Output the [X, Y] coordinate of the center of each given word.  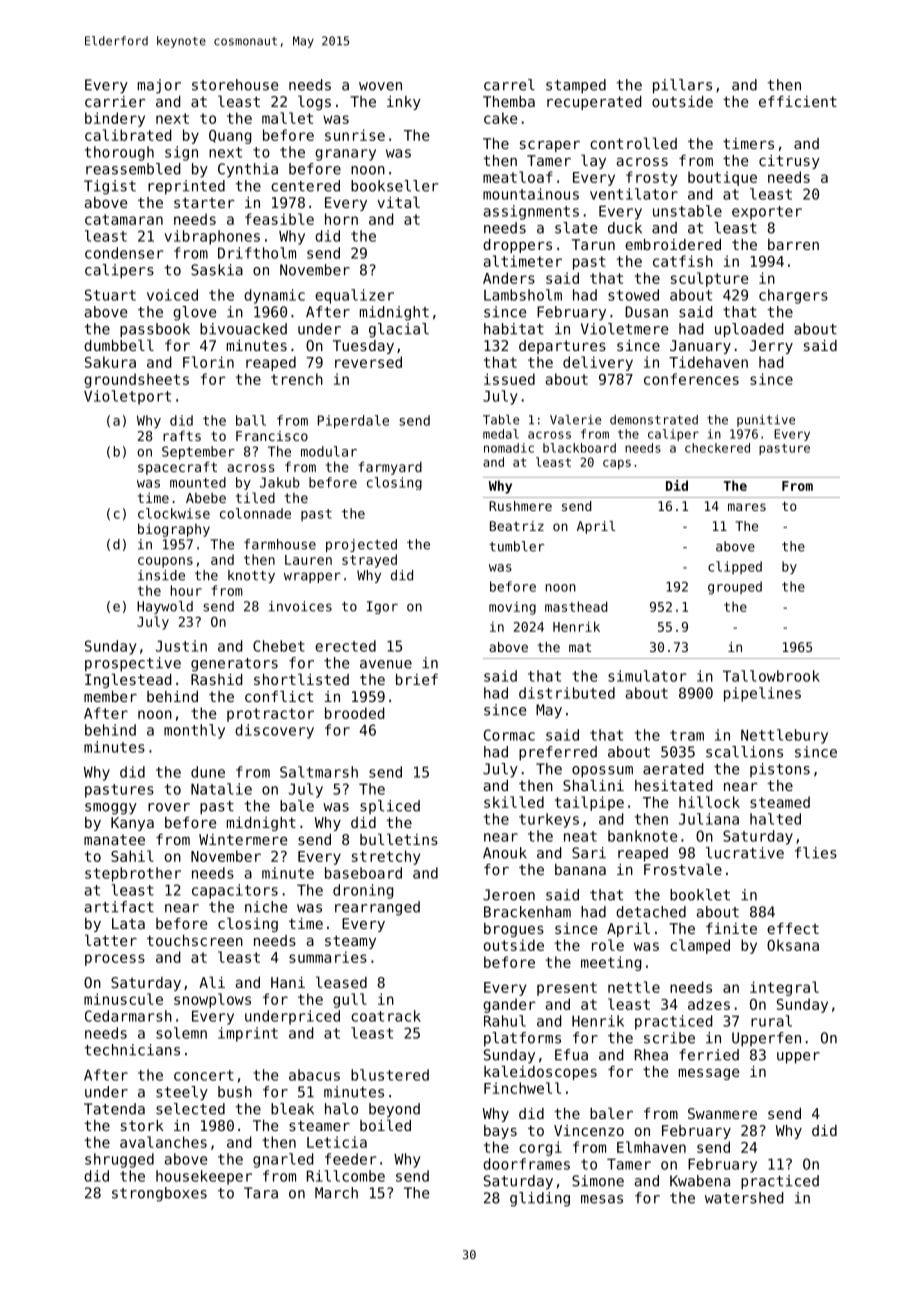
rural [771, 1021]
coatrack [386, 1016]
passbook [155, 330]
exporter [767, 213]
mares [747, 507]
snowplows [212, 1000]
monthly [194, 731]
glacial [399, 330]
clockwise [174, 513]
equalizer [354, 296]
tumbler [516, 546]
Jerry [771, 347]
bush [235, 1092]
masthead [576, 606]
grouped [735, 588]
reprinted [186, 187]
